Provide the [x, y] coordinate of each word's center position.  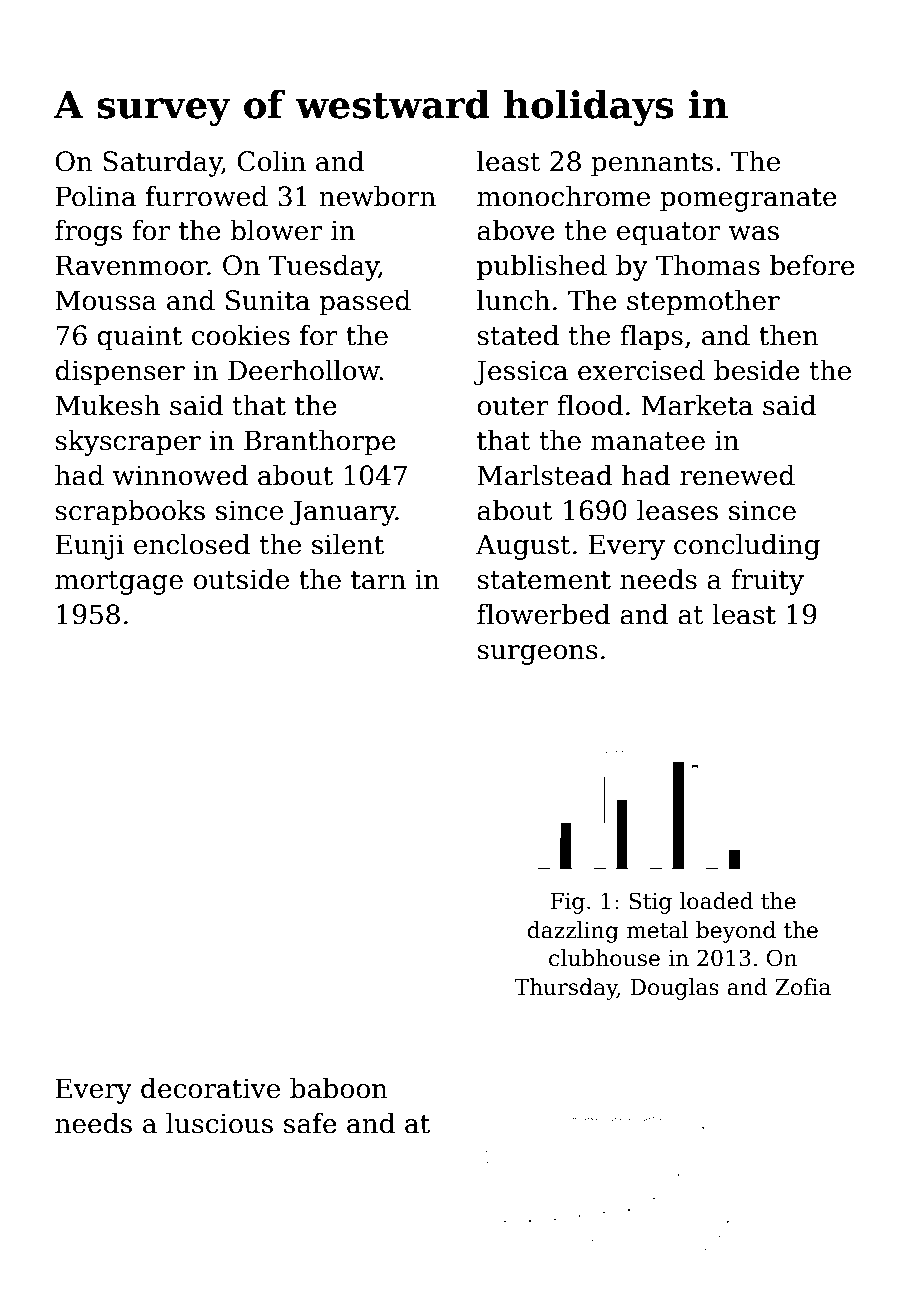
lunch [513, 300]
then [789, 335]
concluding [747, 546]
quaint [139, 338]
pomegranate [748, 200]
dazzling [573, 932]
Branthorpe [320, 442]
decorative [210, 1088]
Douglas [674, 989]
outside [241, 579]
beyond [736, 932]
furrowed [207, 196]
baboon [339, 1088]
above [516, 230]
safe [310, 1123]
